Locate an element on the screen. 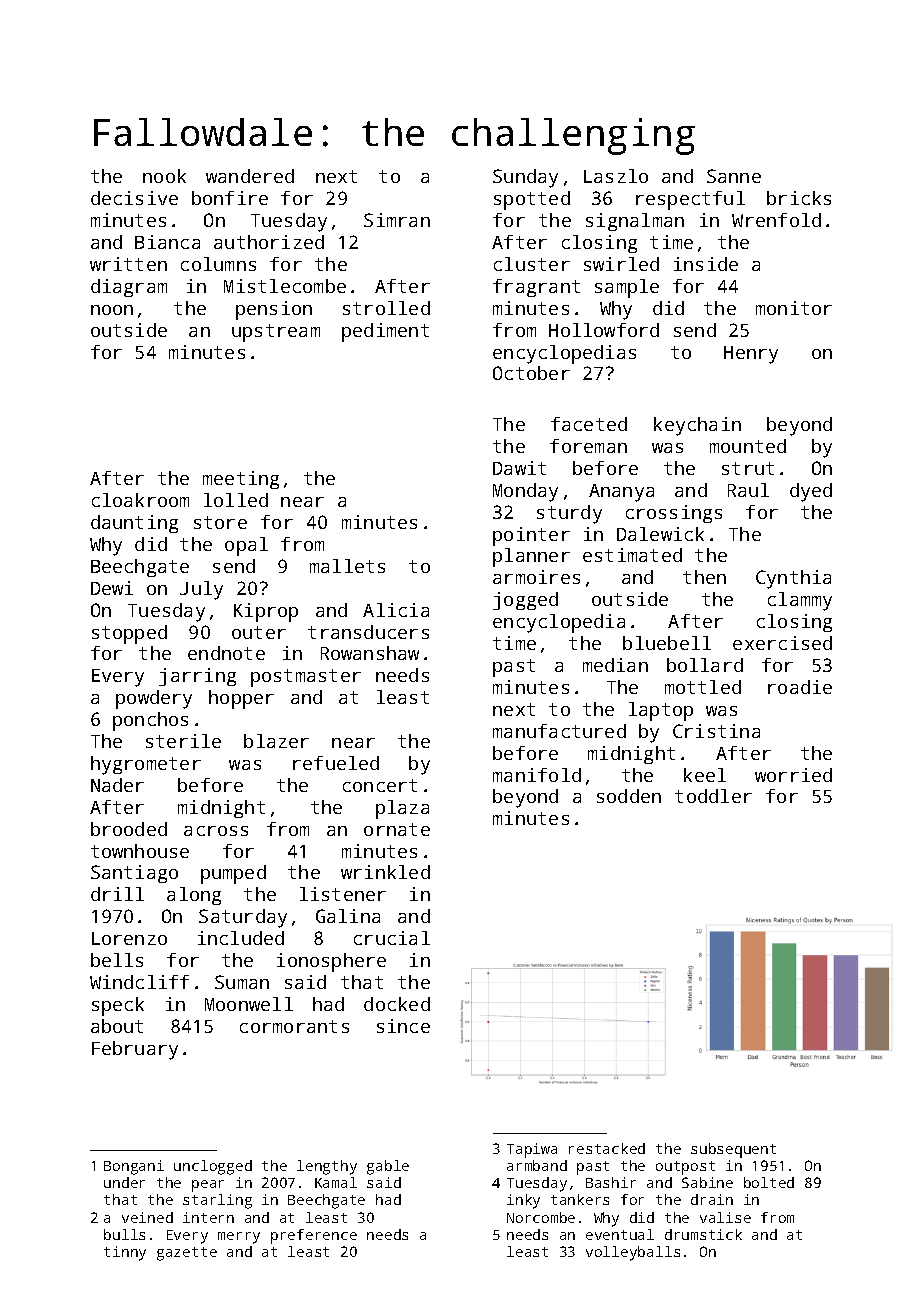 Image resolution: width=924 pixels, height=1311 pixels. toddler is located at coordinates (713, 796).
